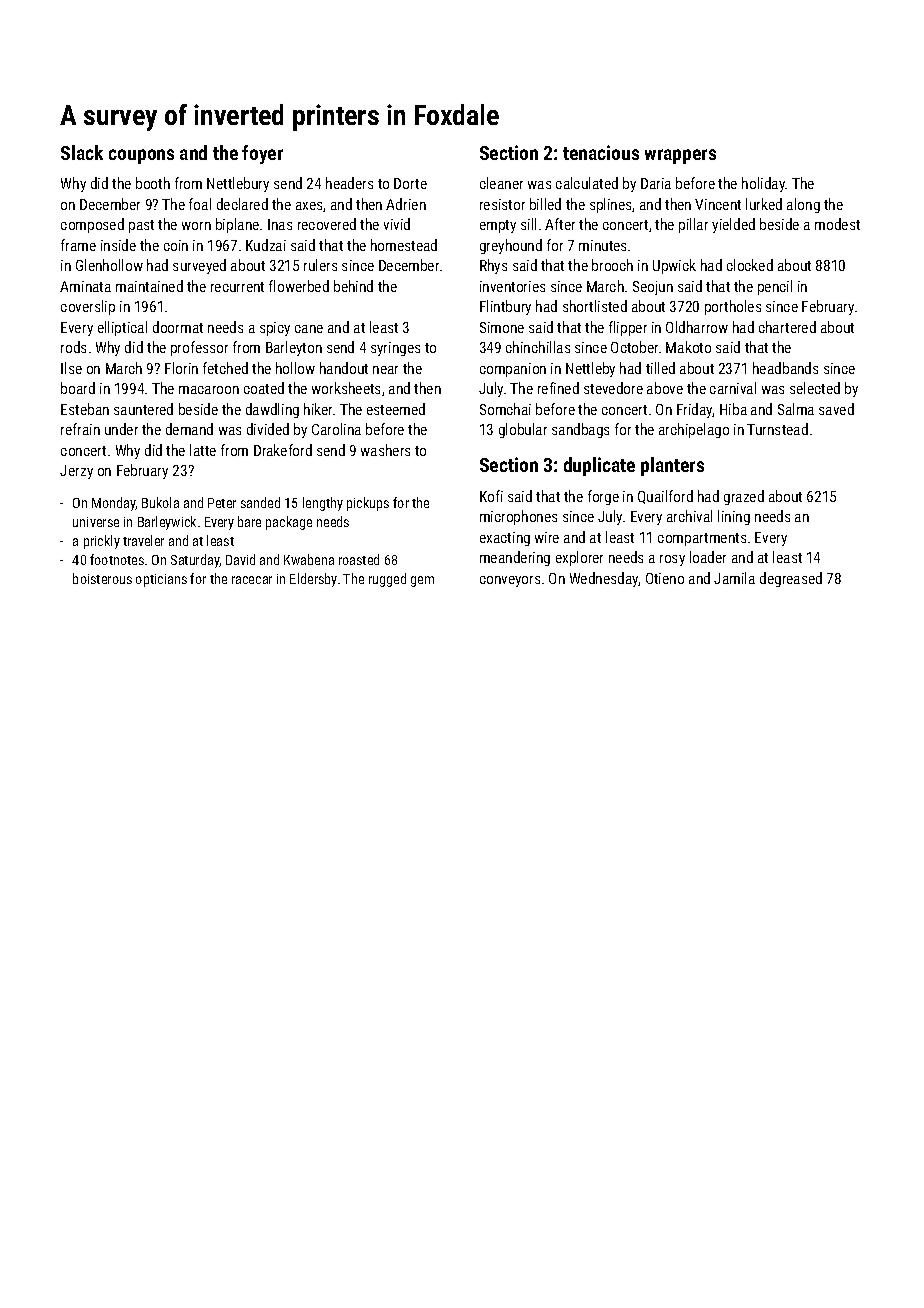  Describe the element at coordinates (791, 579) in the screenshot. I see `degreased` at that location.
